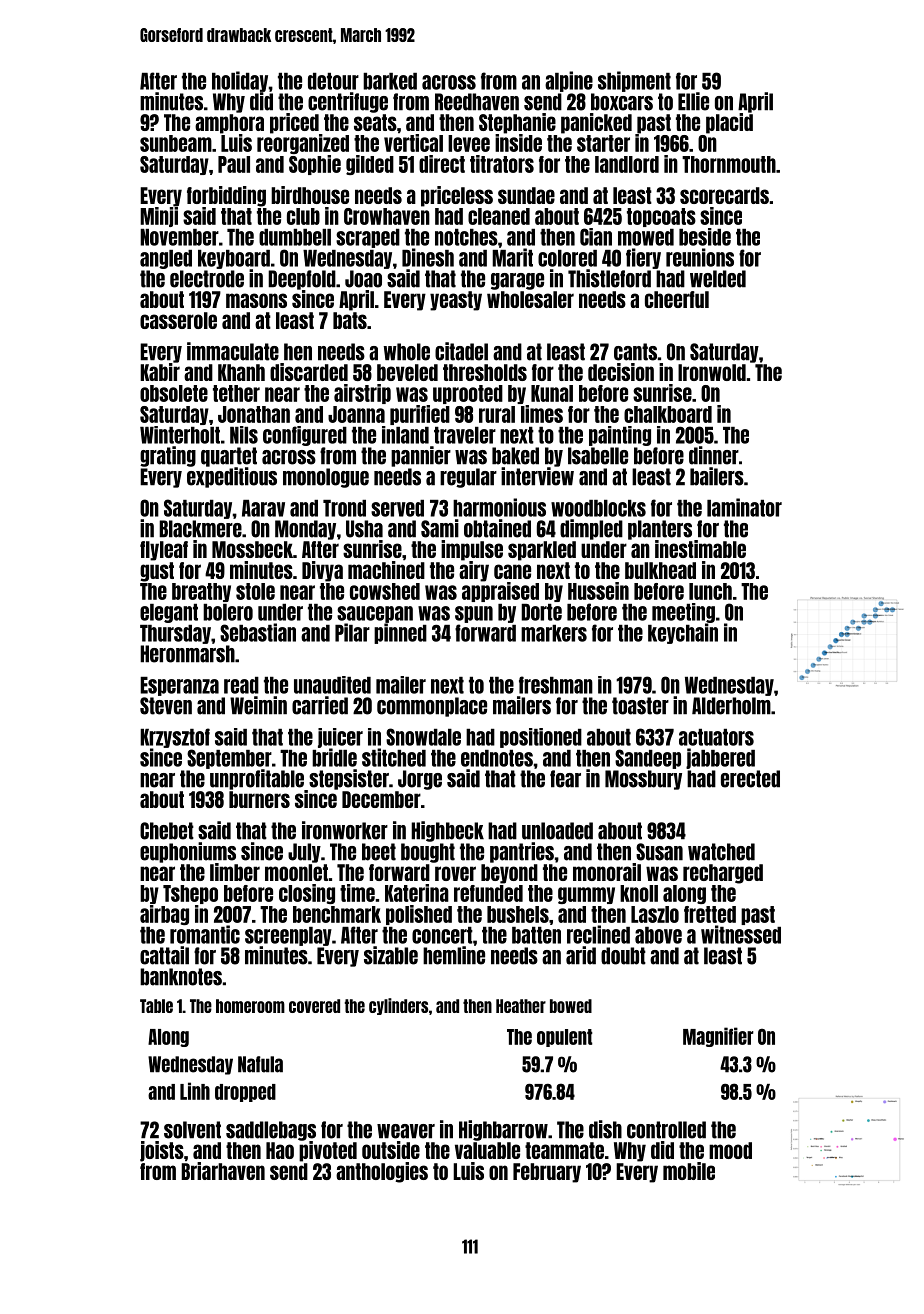 The height and width of the page is (1314, 924). What do you see at coordinates (497, 758) in the page?
I see `endnotes` at bounding box center [497, 758].
